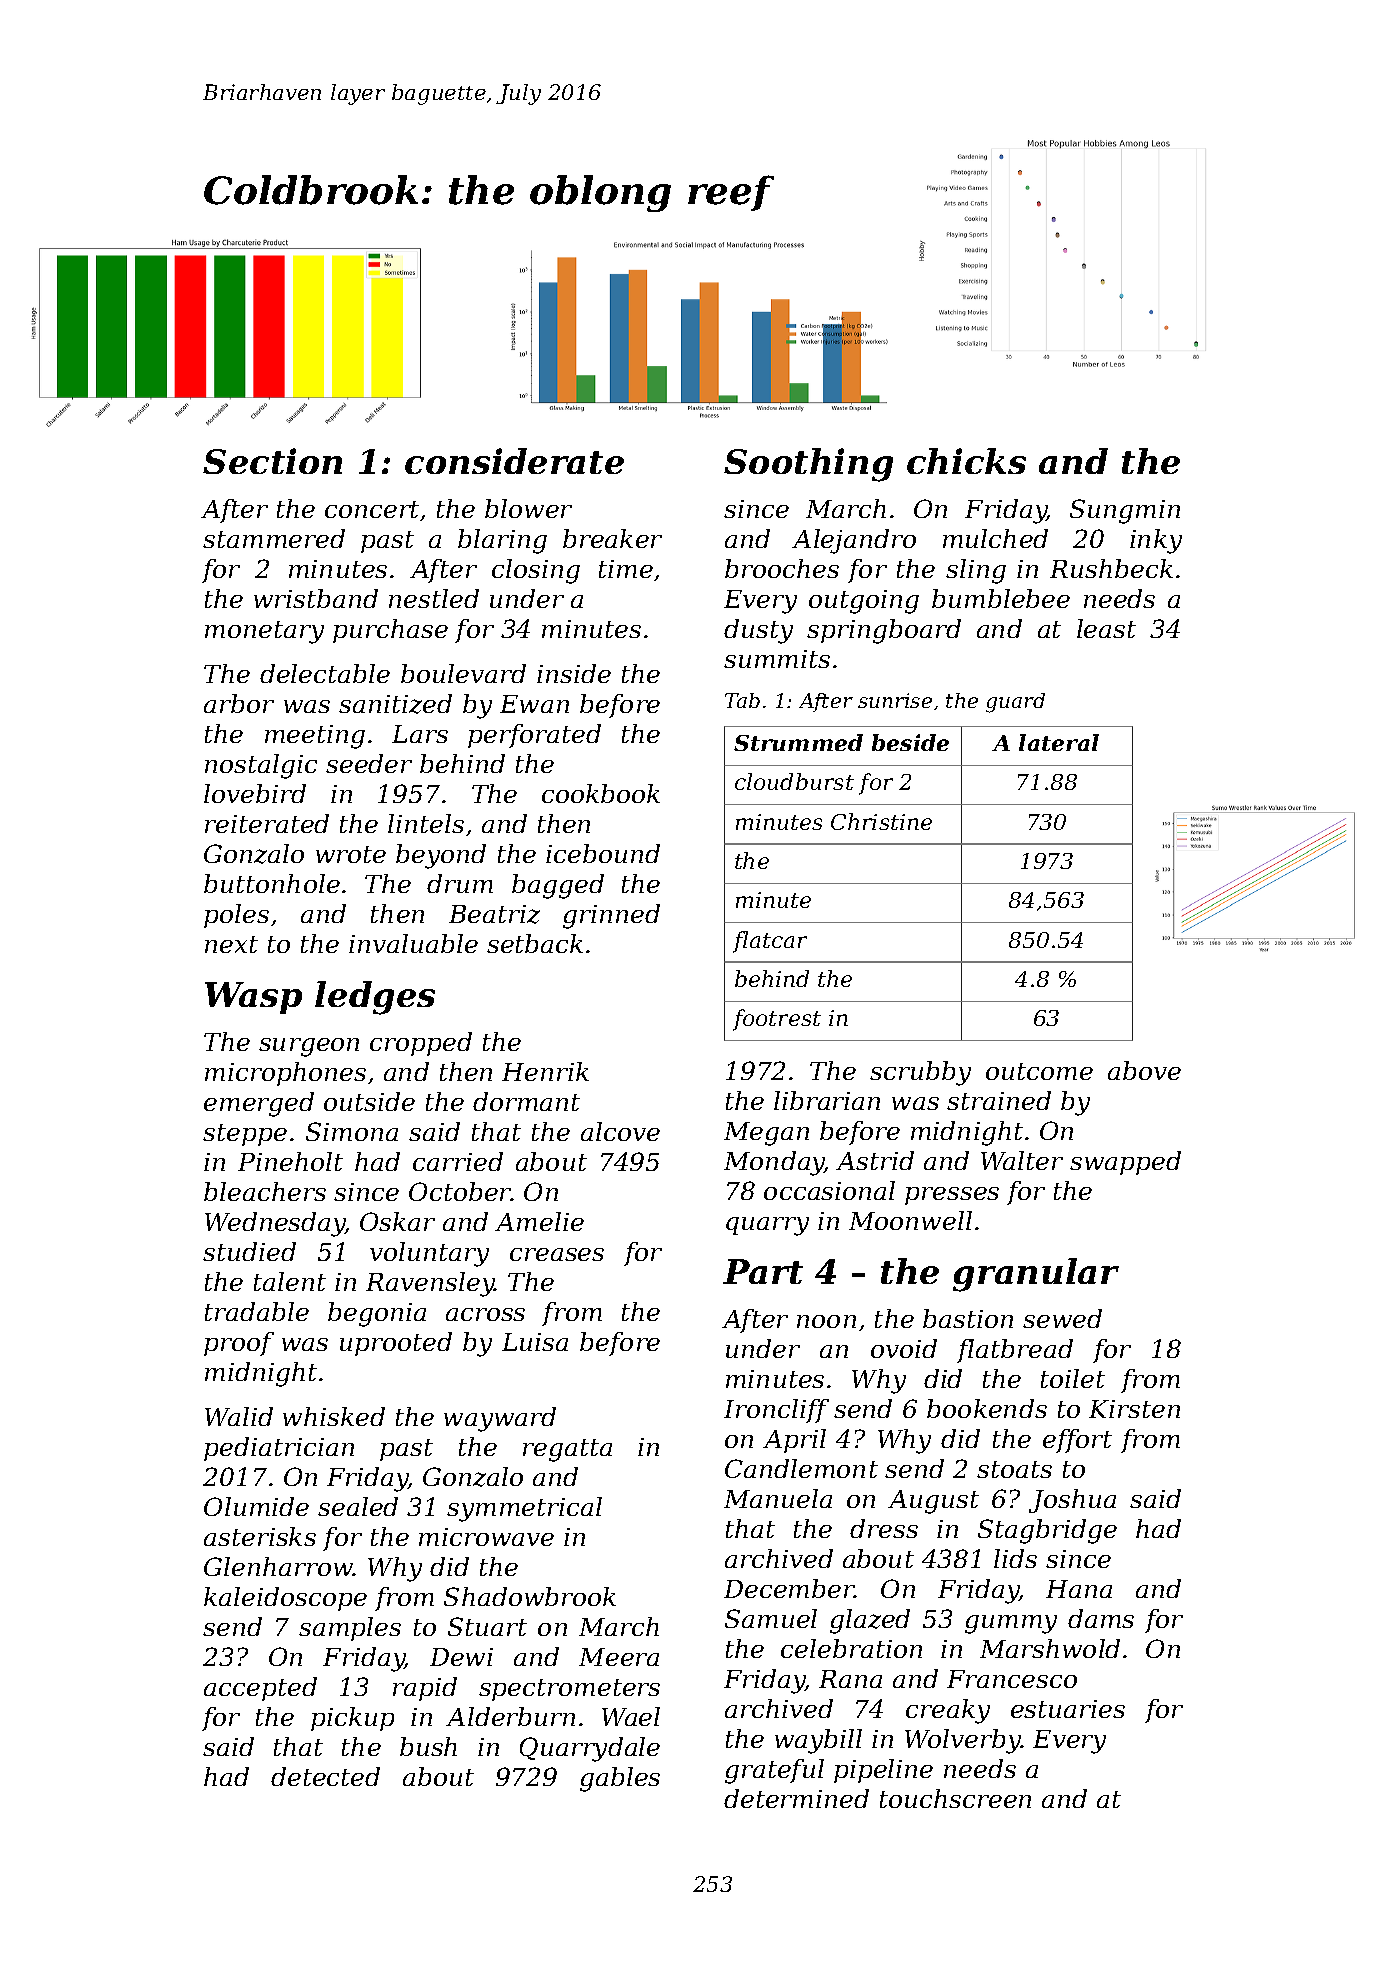 Image resolution: width=1386 pixels, height=1969 pixels. Describe the element at coordinates (620, 1779) in the screenshot. I see `gables` at that location.
